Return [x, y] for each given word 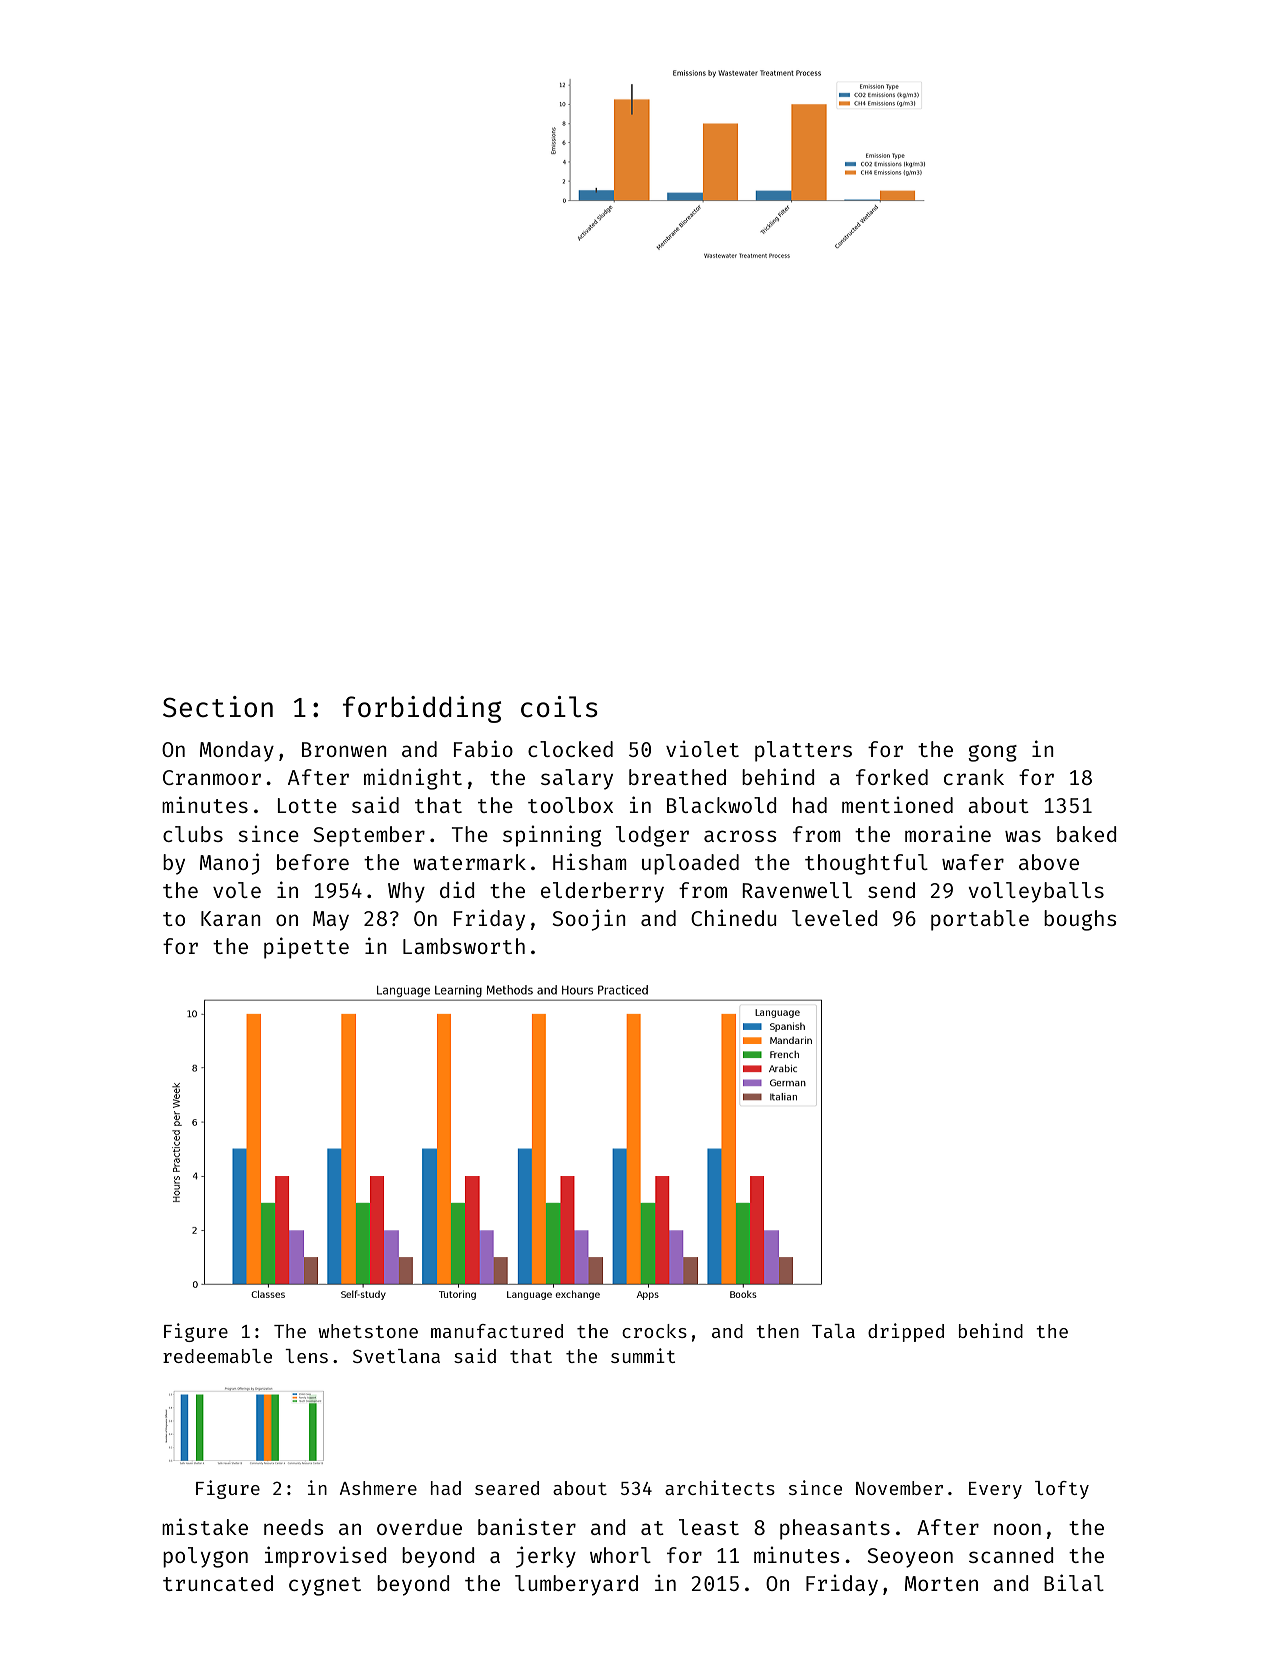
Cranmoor [212, 777]
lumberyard [576, 1585]
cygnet [325, 1586]
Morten [941, 1583]
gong [992, 753]
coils [559, 706]
